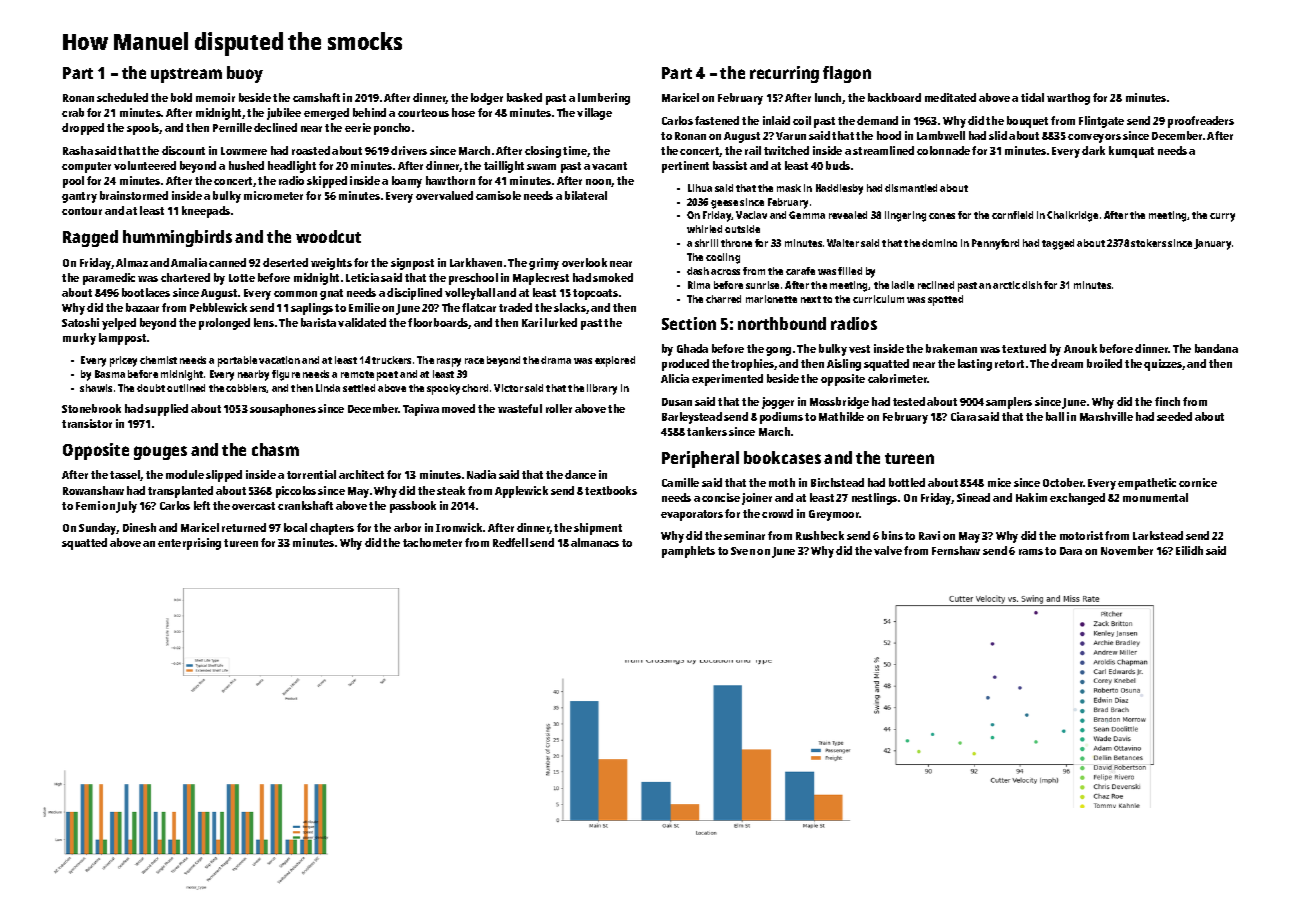 The height and width of the page is (924, 1308). Describe the element at coordinates (237, 361) in the page. I see `portable` at that location.
